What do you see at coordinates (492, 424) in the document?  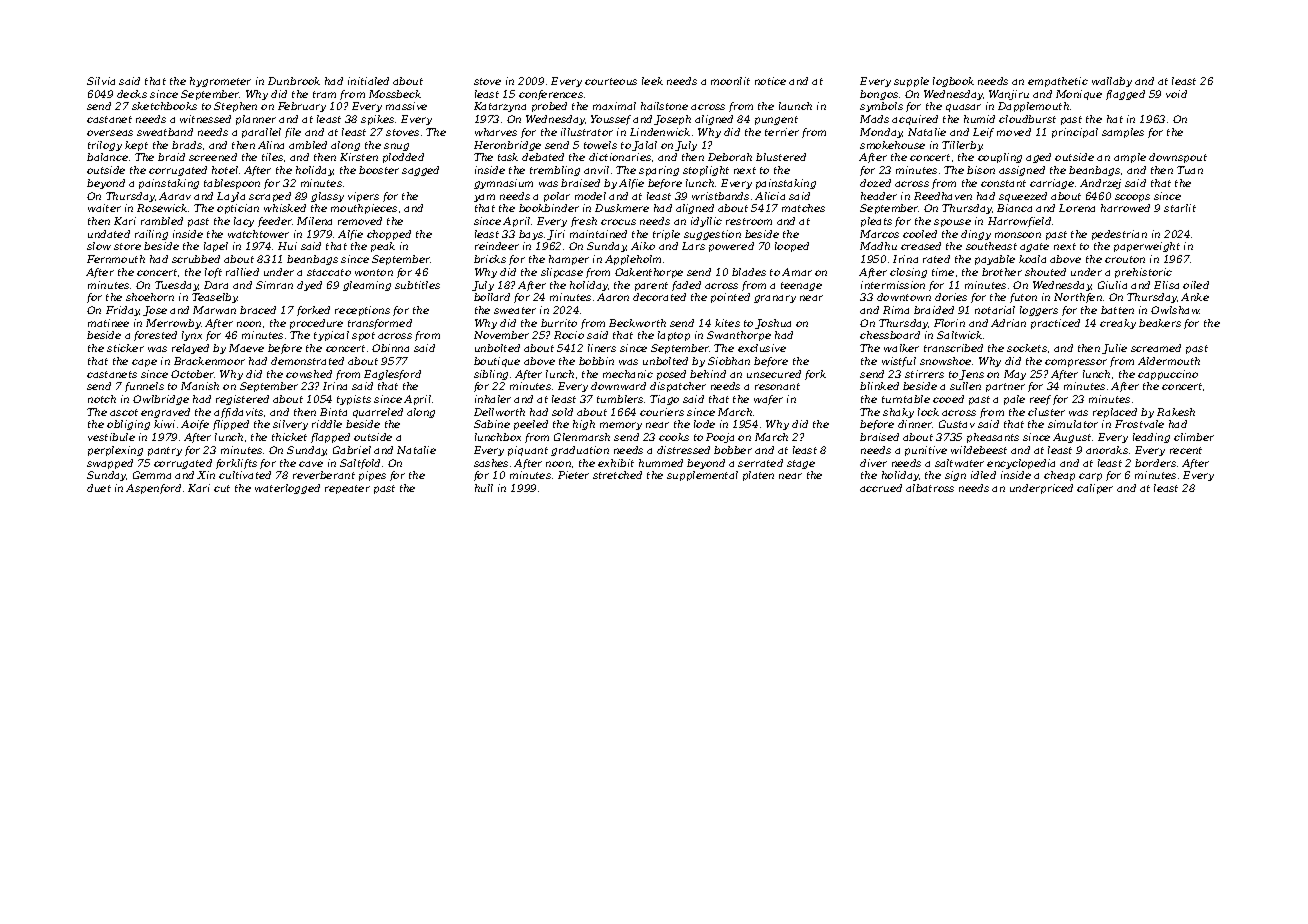 I see `Sabine` at bounding box center [492, 424].
